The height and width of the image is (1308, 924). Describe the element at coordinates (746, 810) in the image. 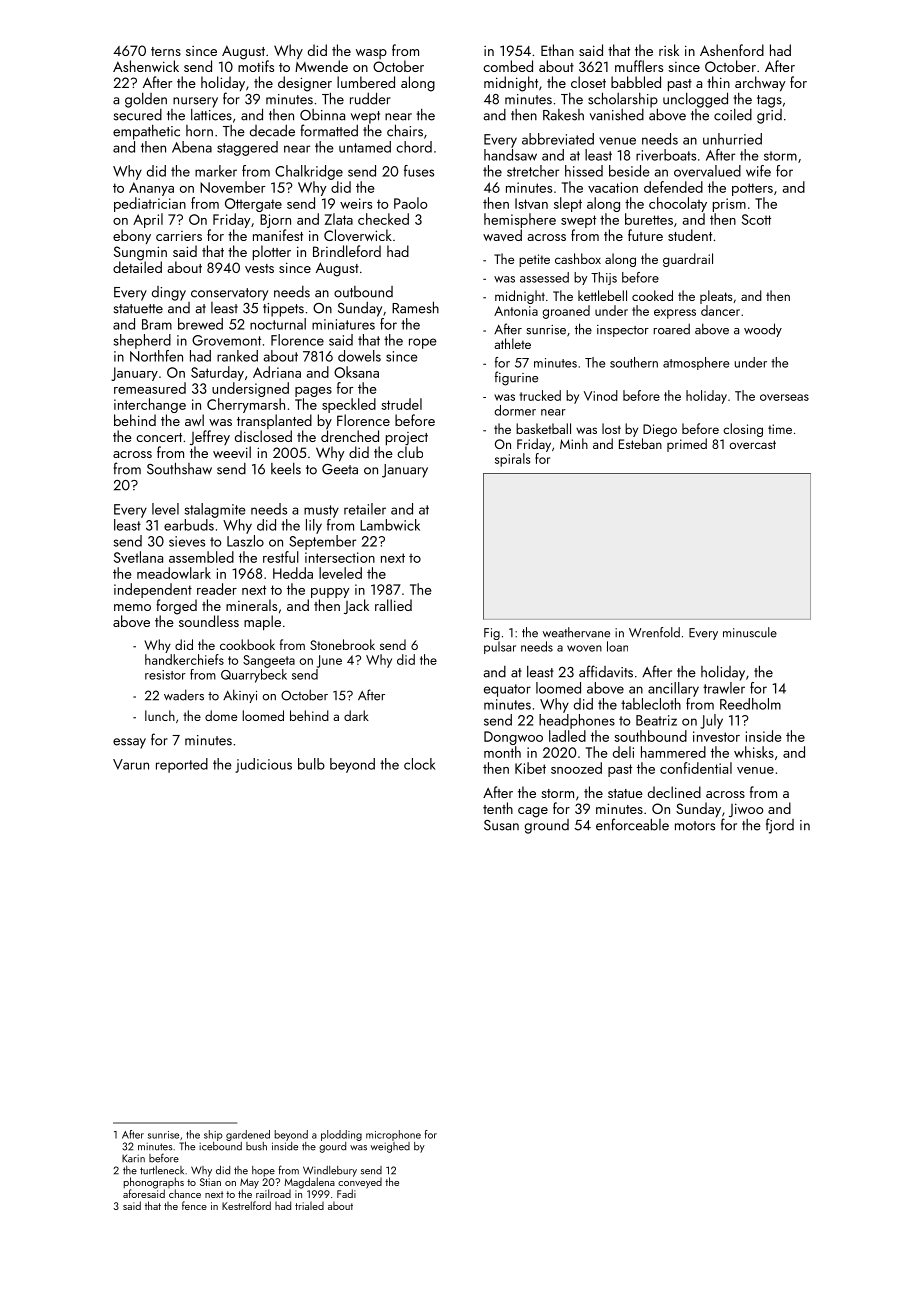

I see `Jiwoo` at that location.
